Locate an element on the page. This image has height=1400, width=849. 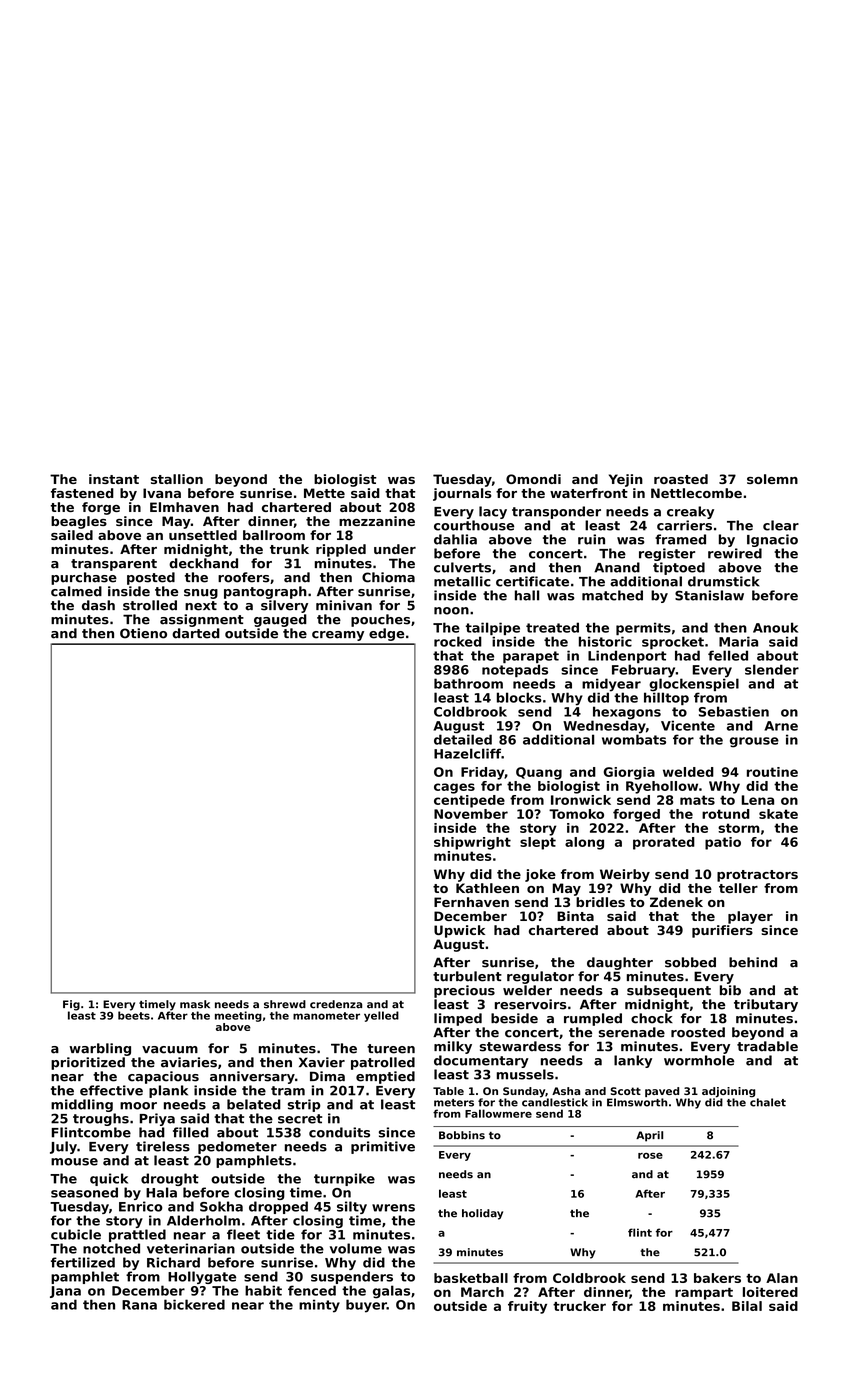
along is located at coordinates (584, 843).
